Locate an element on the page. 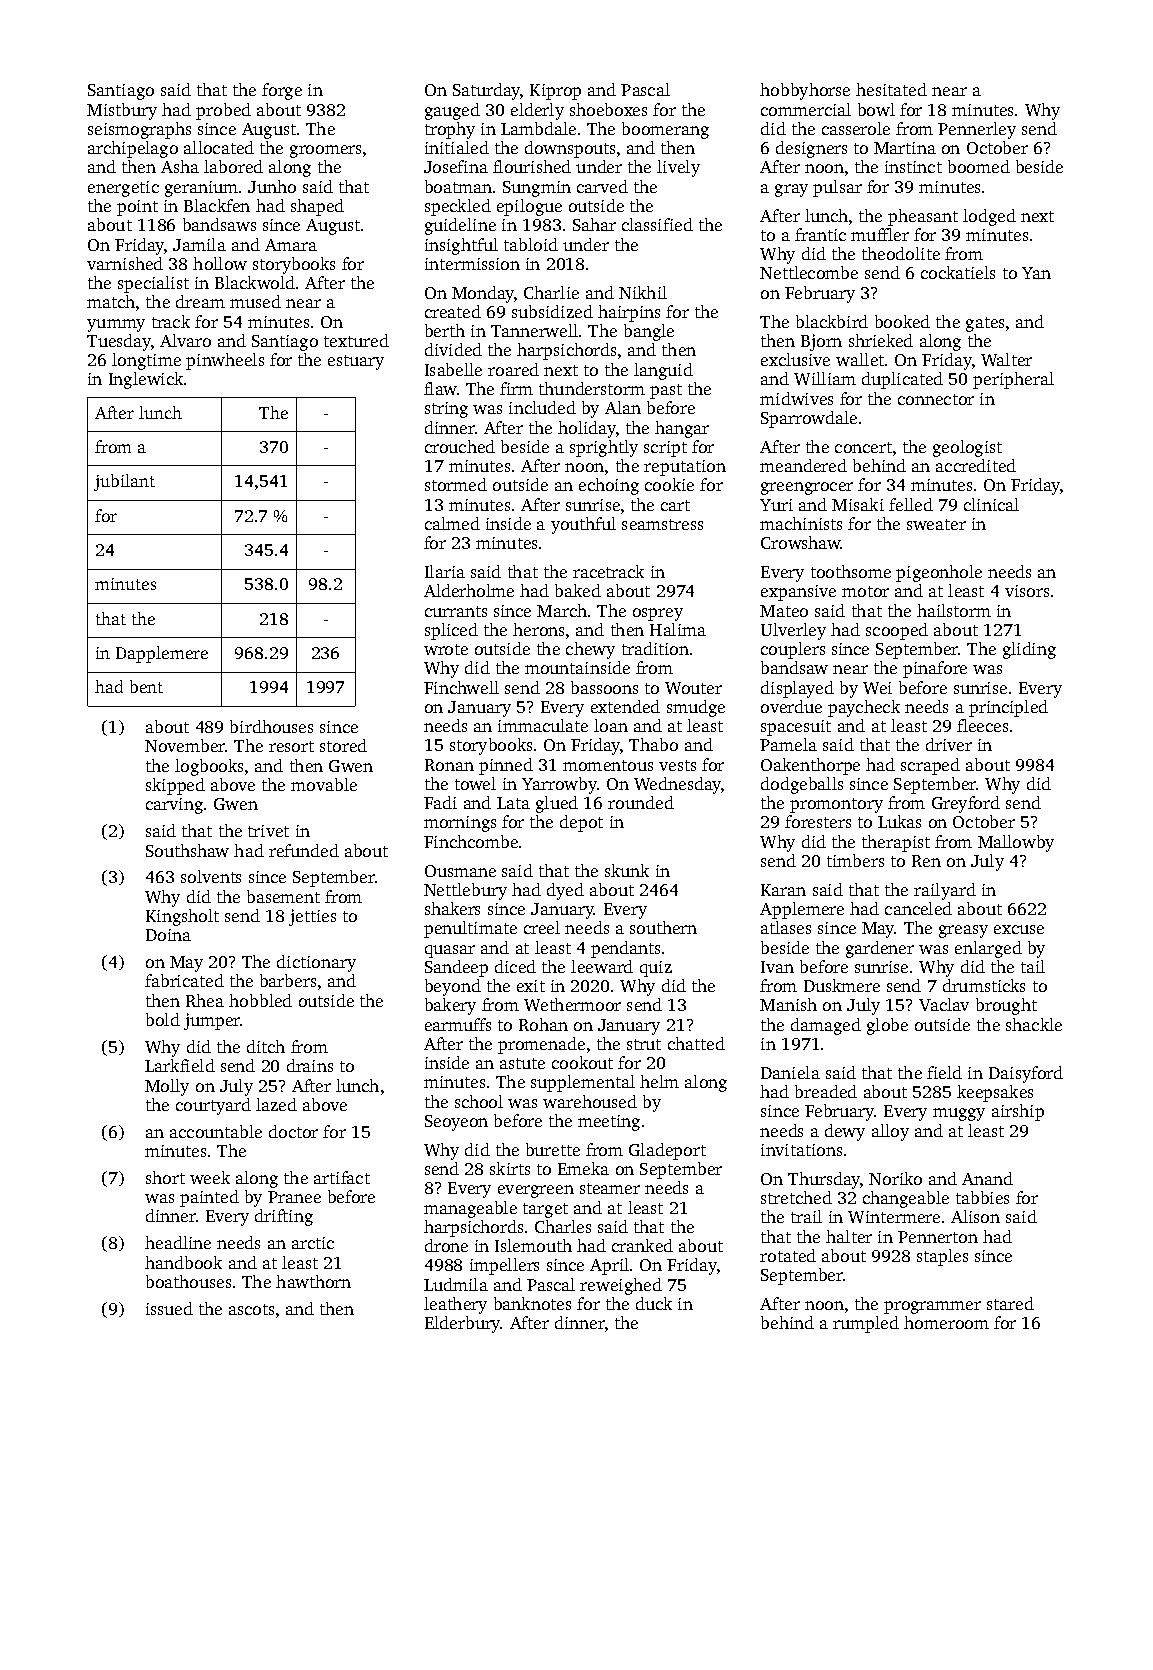 The width and height of the image is (1153, 1670). headline is located at coordinates (178, 1242).
